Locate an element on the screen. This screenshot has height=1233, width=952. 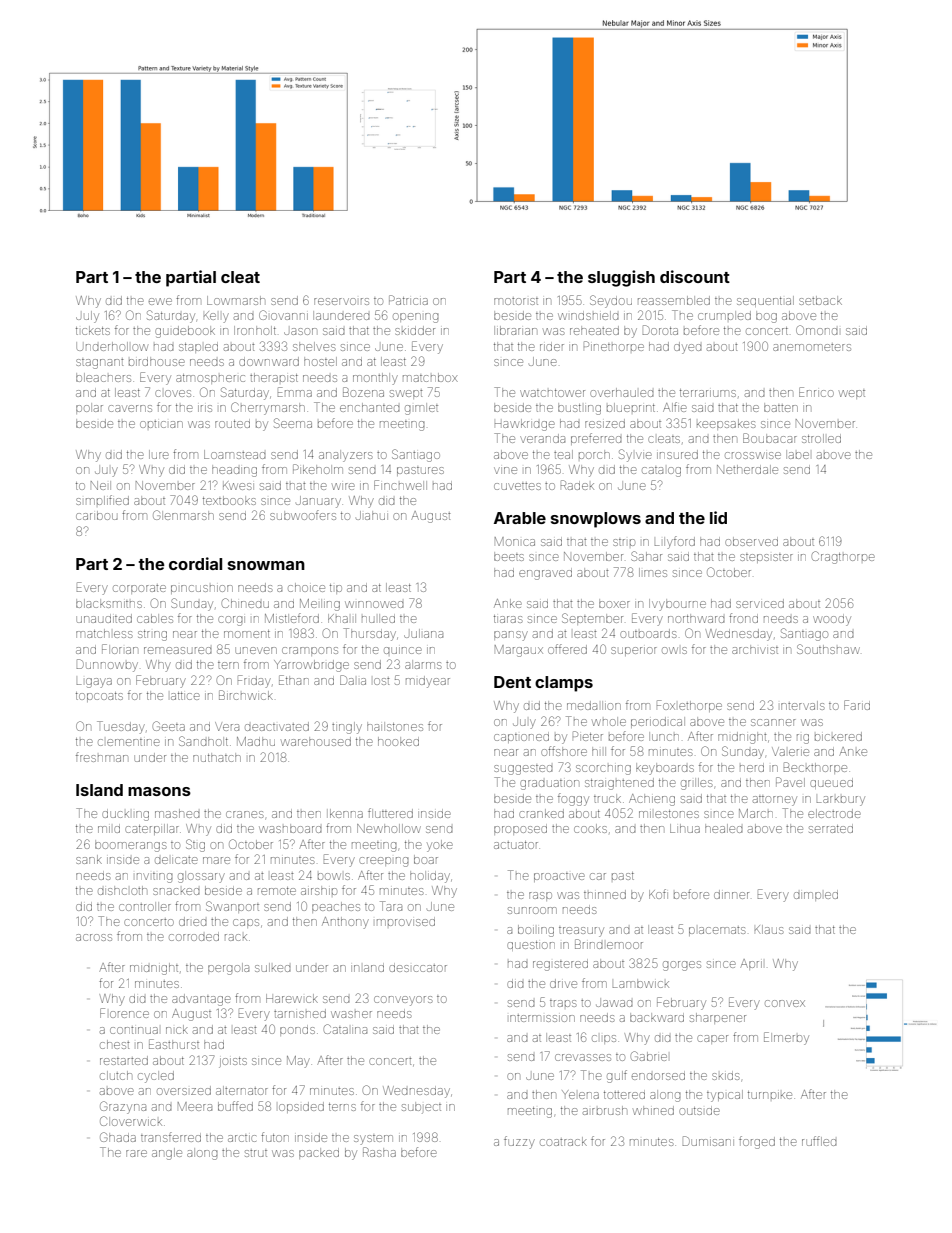
angle is located at coordinates (167, 1154).
